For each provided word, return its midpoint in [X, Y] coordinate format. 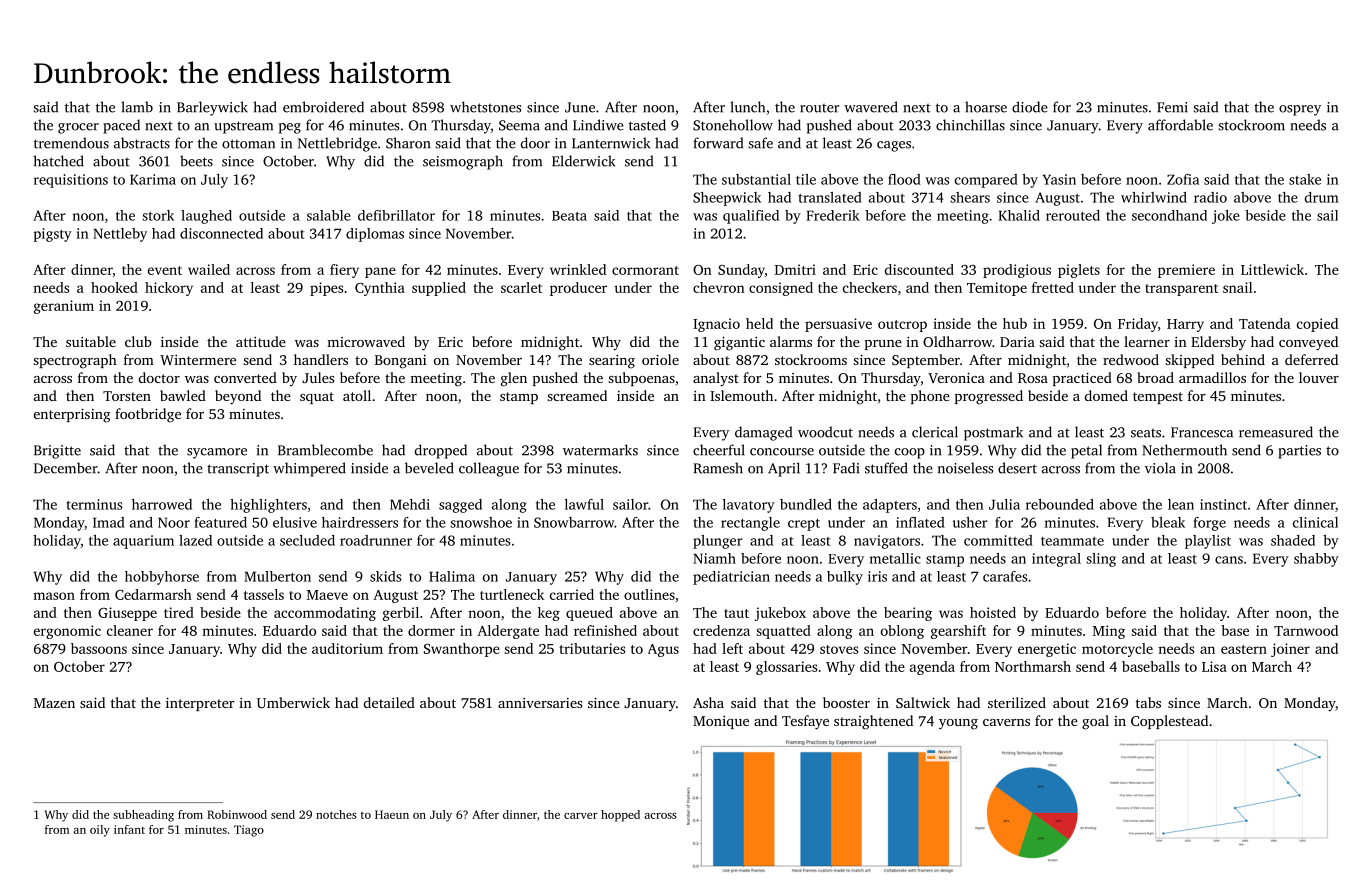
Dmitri [795, 269]
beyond [238, 397]
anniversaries [540, 703]
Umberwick [293, 702]
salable [329, 215]
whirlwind [1154, 197]
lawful [584, 504]
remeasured [1276, 432]
